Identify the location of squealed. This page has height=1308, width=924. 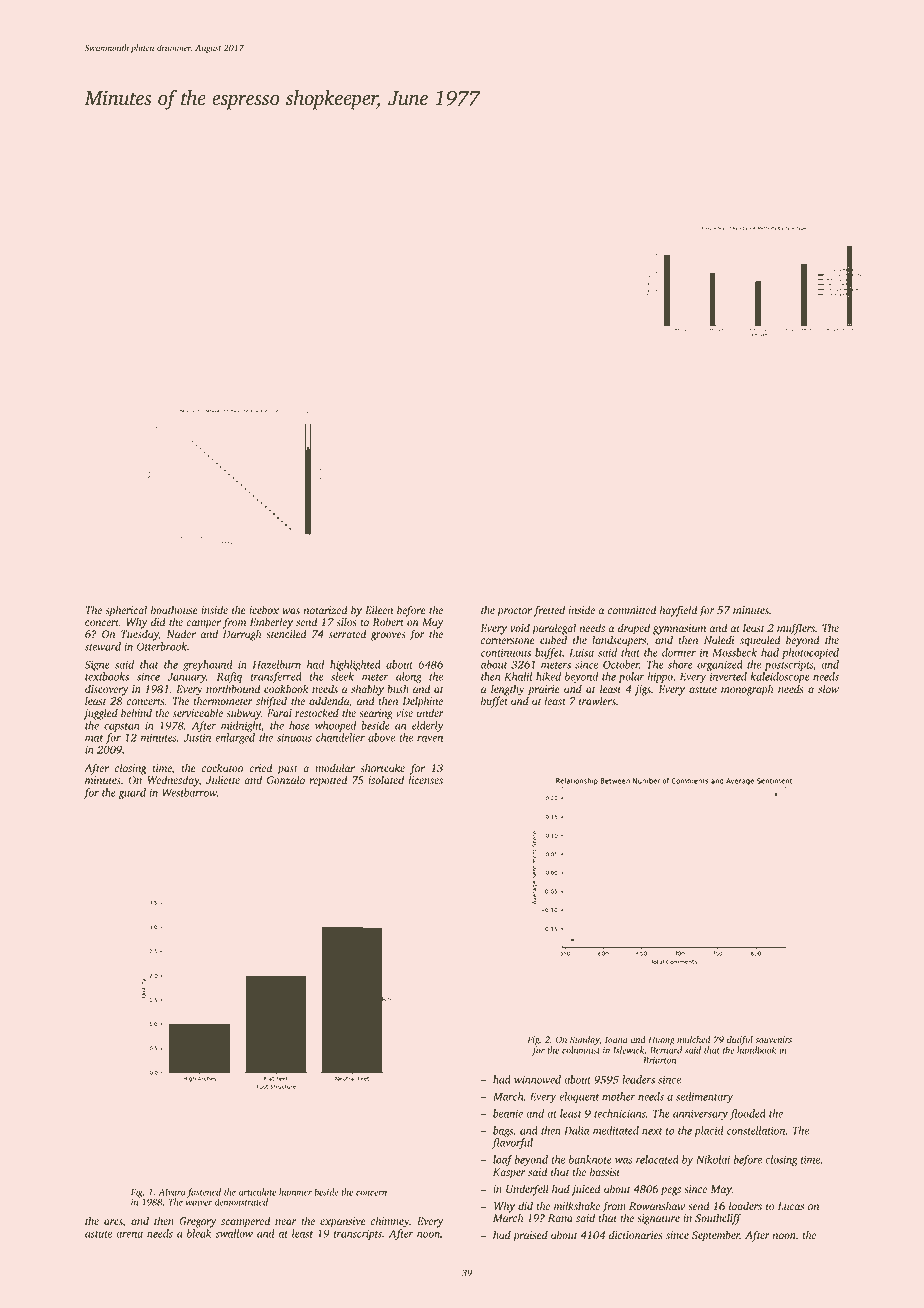
(760, 641).
